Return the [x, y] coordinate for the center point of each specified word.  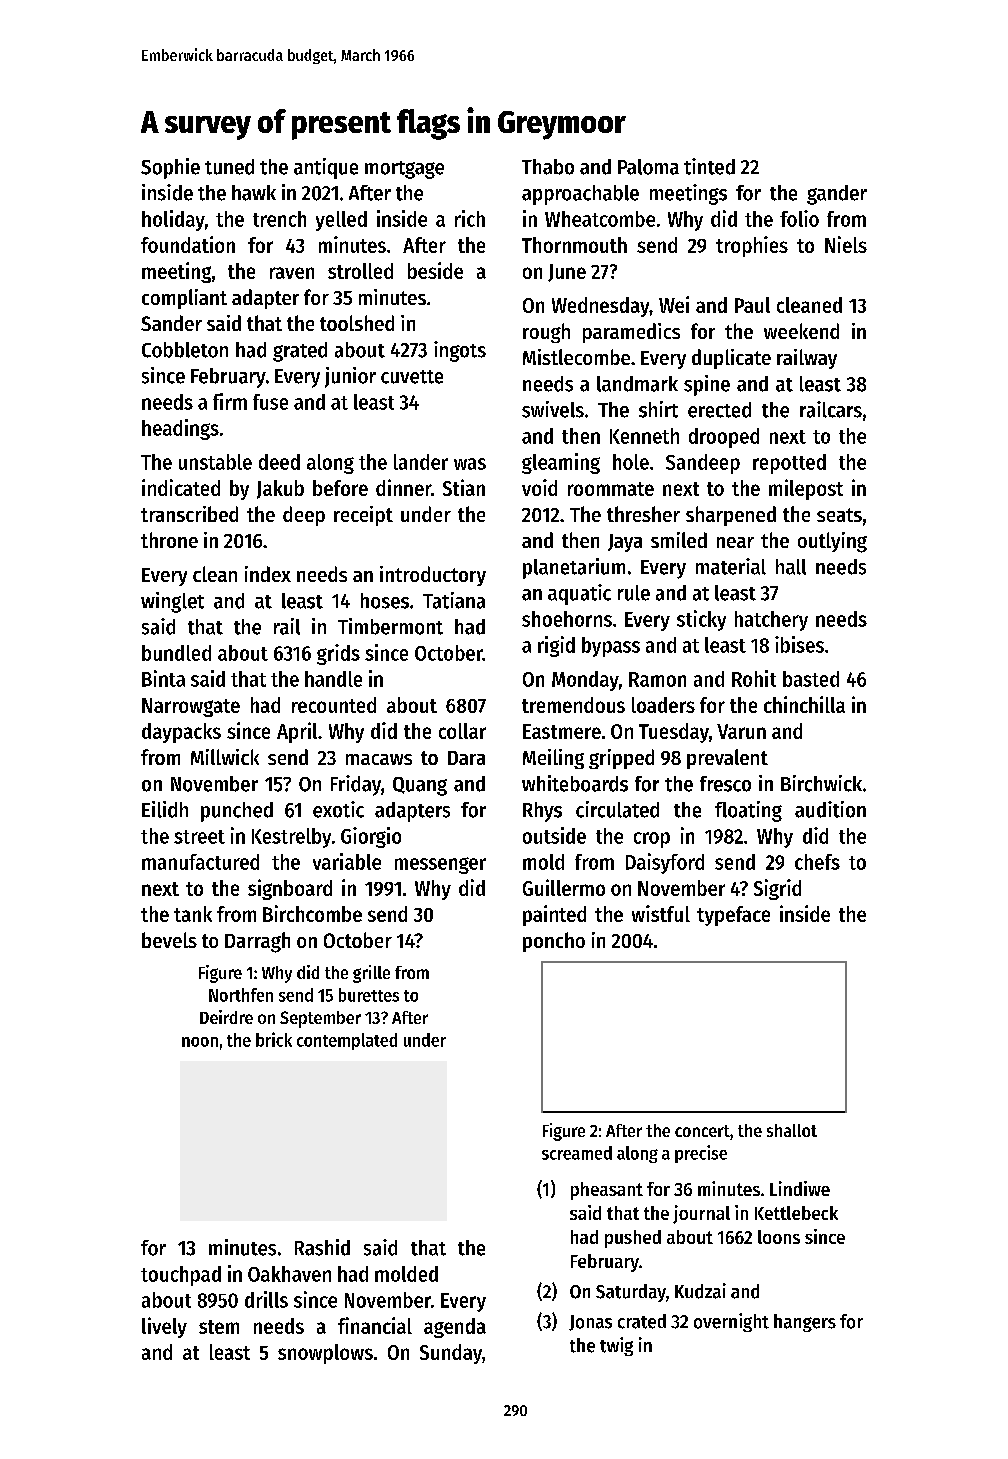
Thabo [548, 167]
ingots [460, 351]
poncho [554, 942]
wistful [661, 913]
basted [811, 679]
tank [193, 914]
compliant [184, 299]
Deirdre [226, 1017]
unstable [215, 462]
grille [371, 974]
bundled [176, 653]
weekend [801, 331]
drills [266, 1299]
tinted [709, 166]
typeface [733, 916]
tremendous [573, 705]
